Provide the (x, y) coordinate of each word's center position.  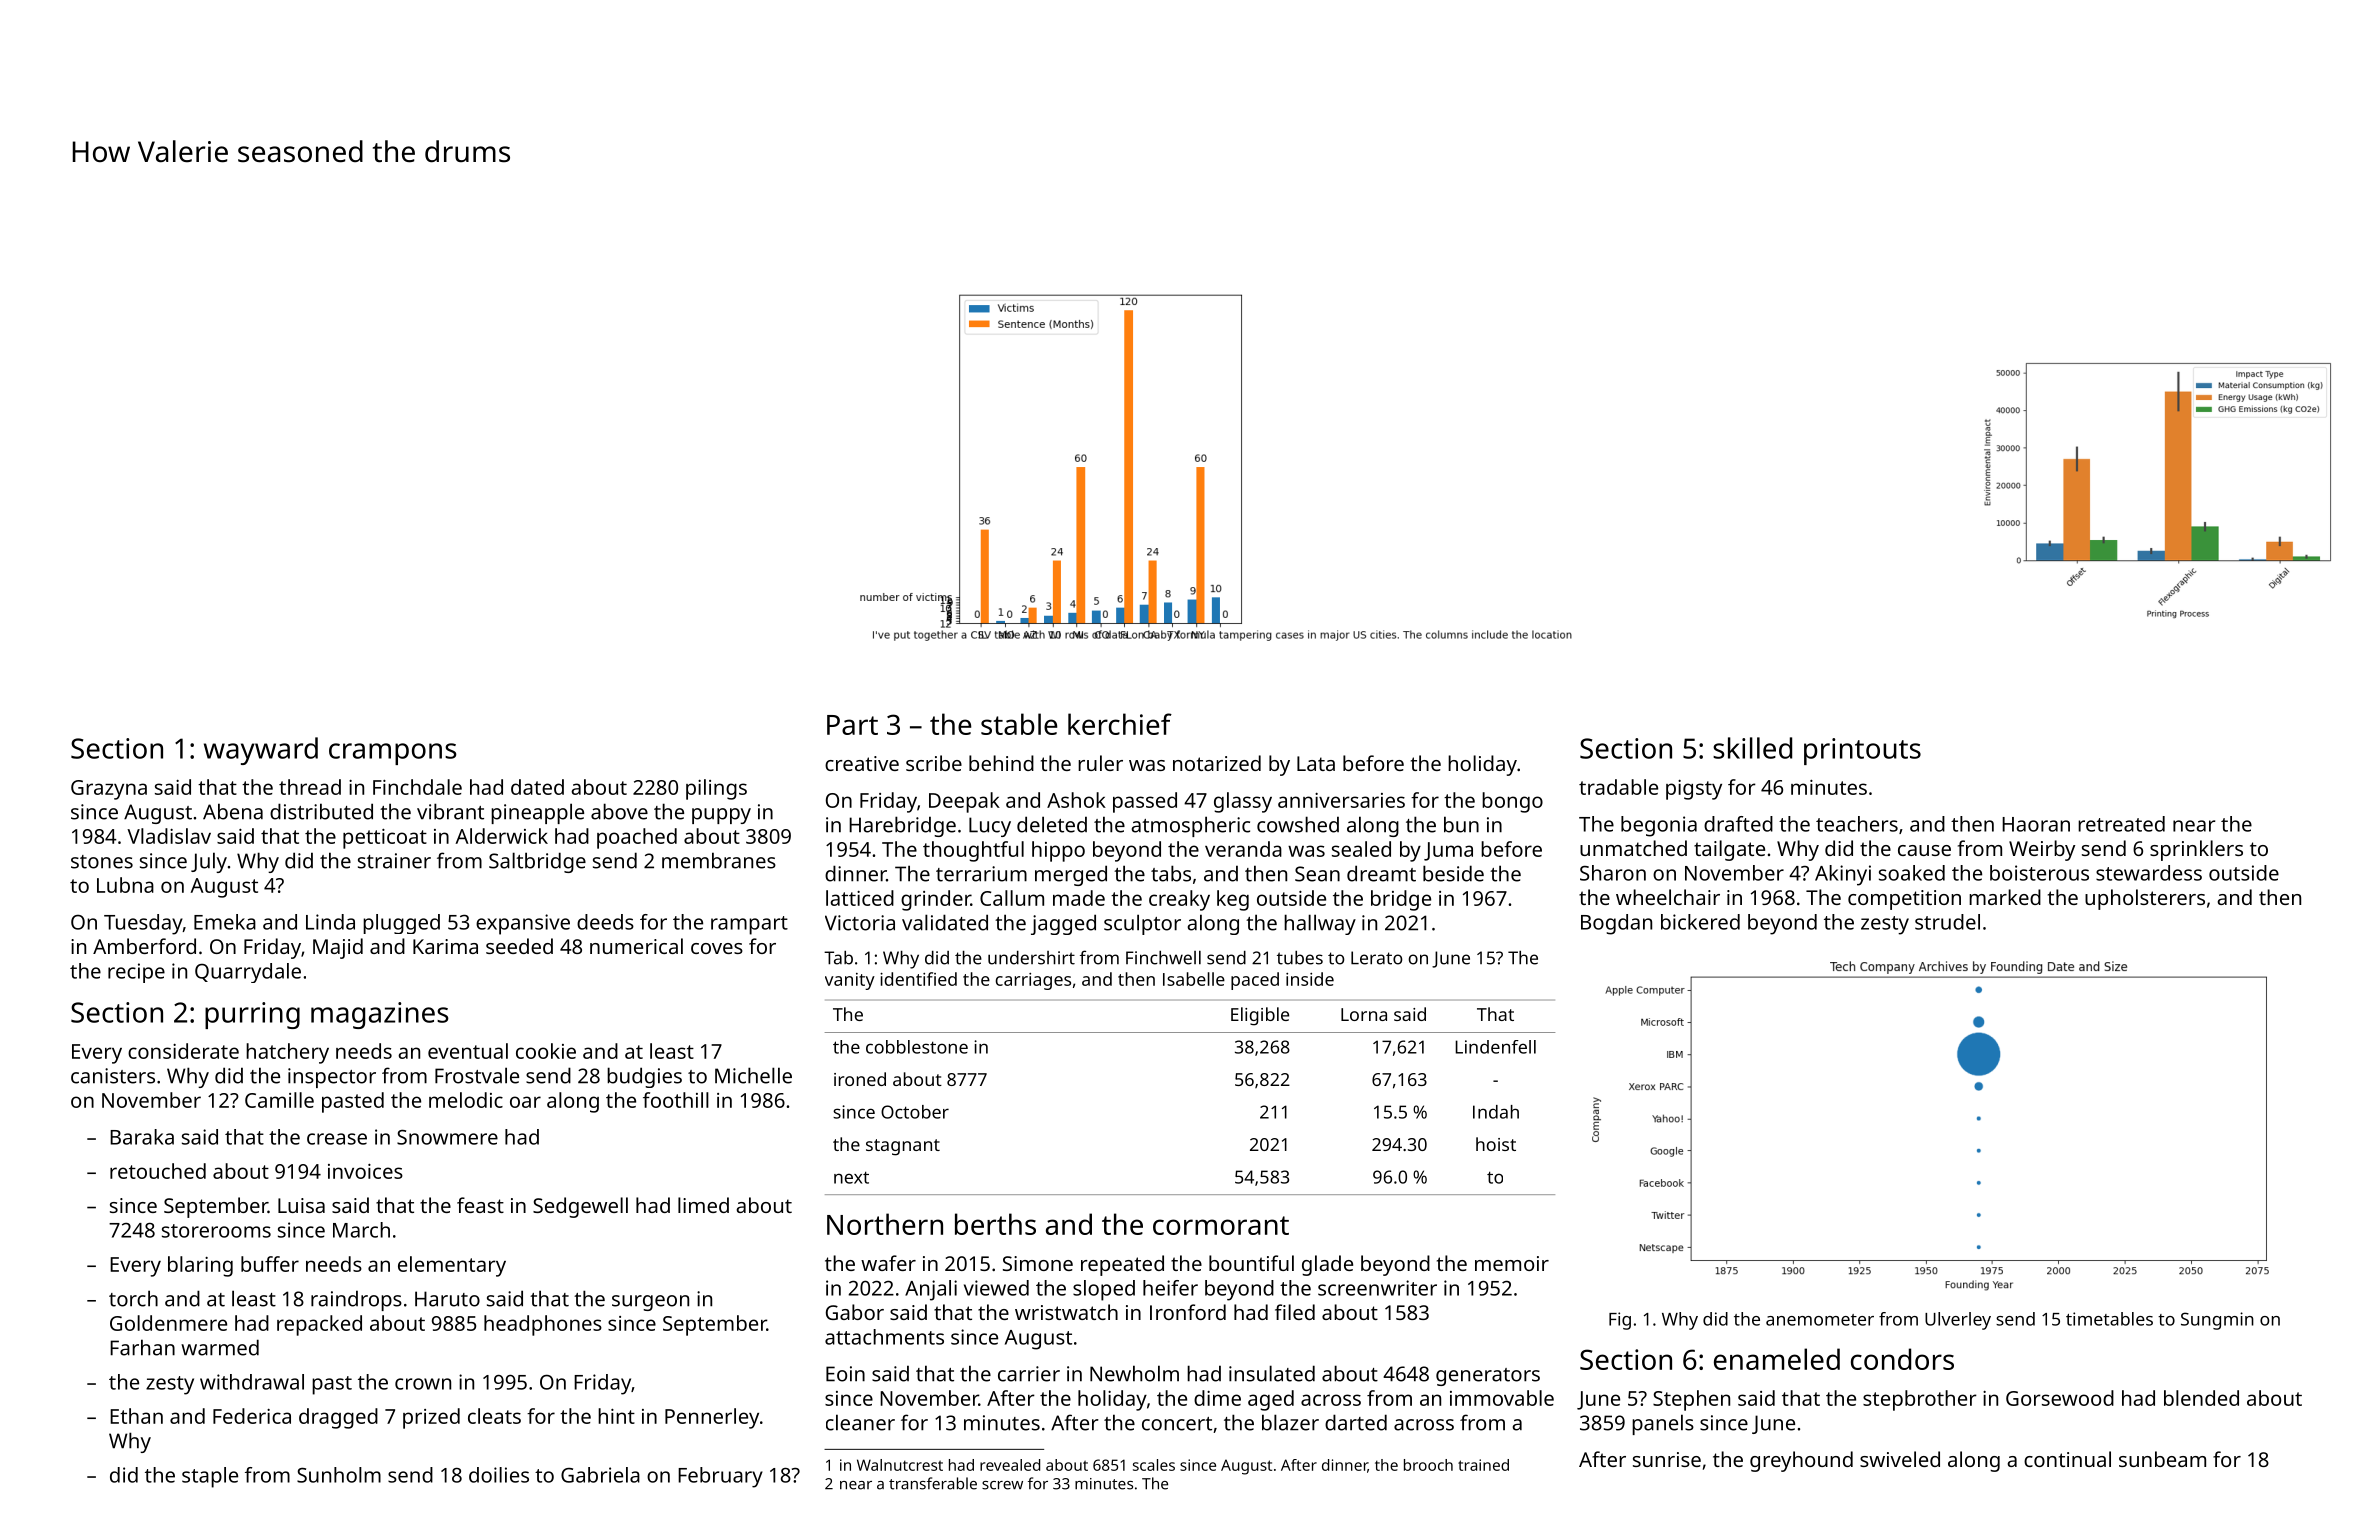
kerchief (1120, 724)
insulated (1272, 1373)
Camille (279, 1100)
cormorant (1221, 1225)
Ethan (136, 1416)
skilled (1752, 748)
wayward (261, 751)
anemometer (1820, 1320)
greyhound (1801, 1461)
